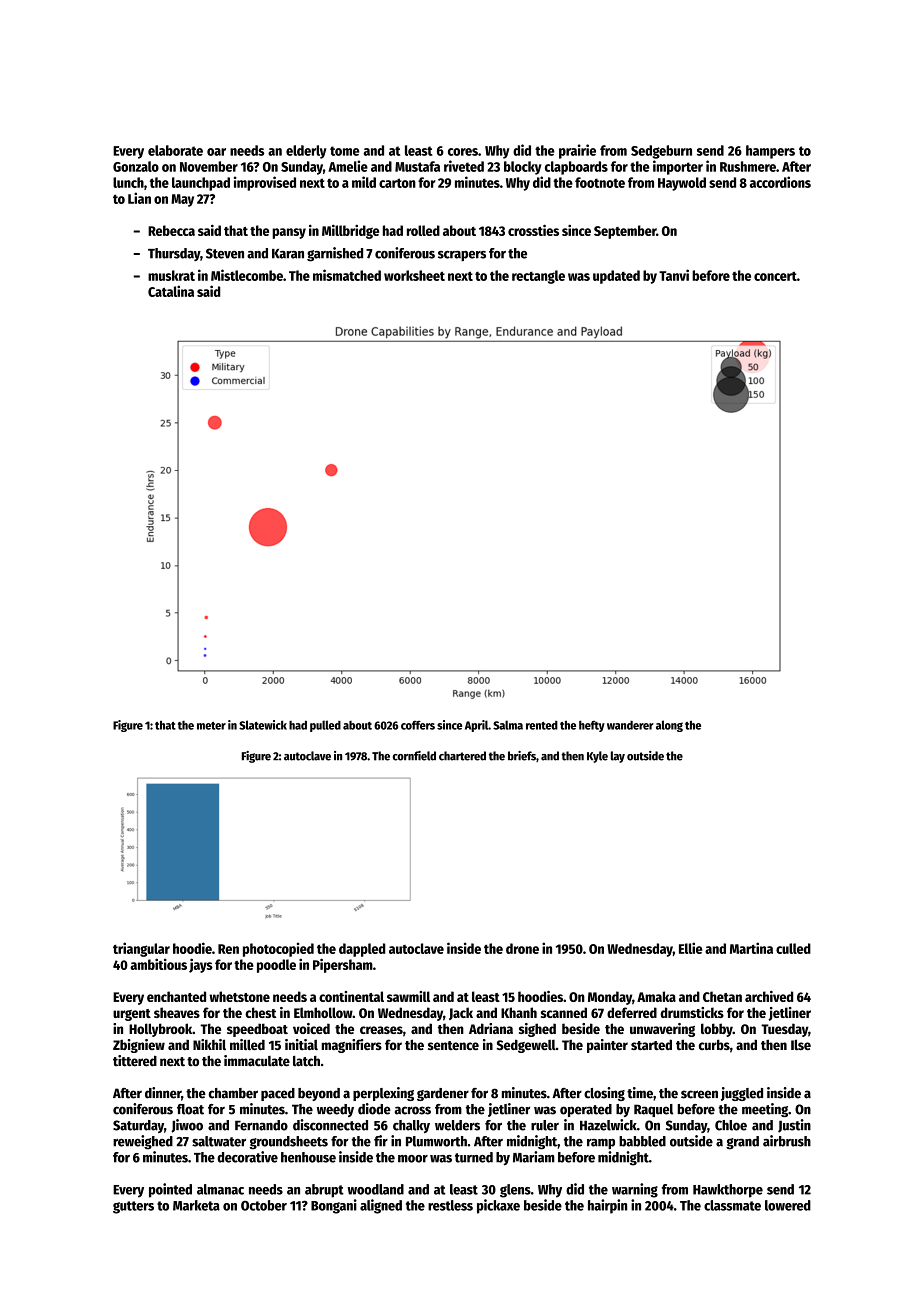 The height and width of the screenshot is (1308, 924). What do you see at coordinates (577, 151) in the screenshot?
I see `prairie` at bounding box center [577, 151].
